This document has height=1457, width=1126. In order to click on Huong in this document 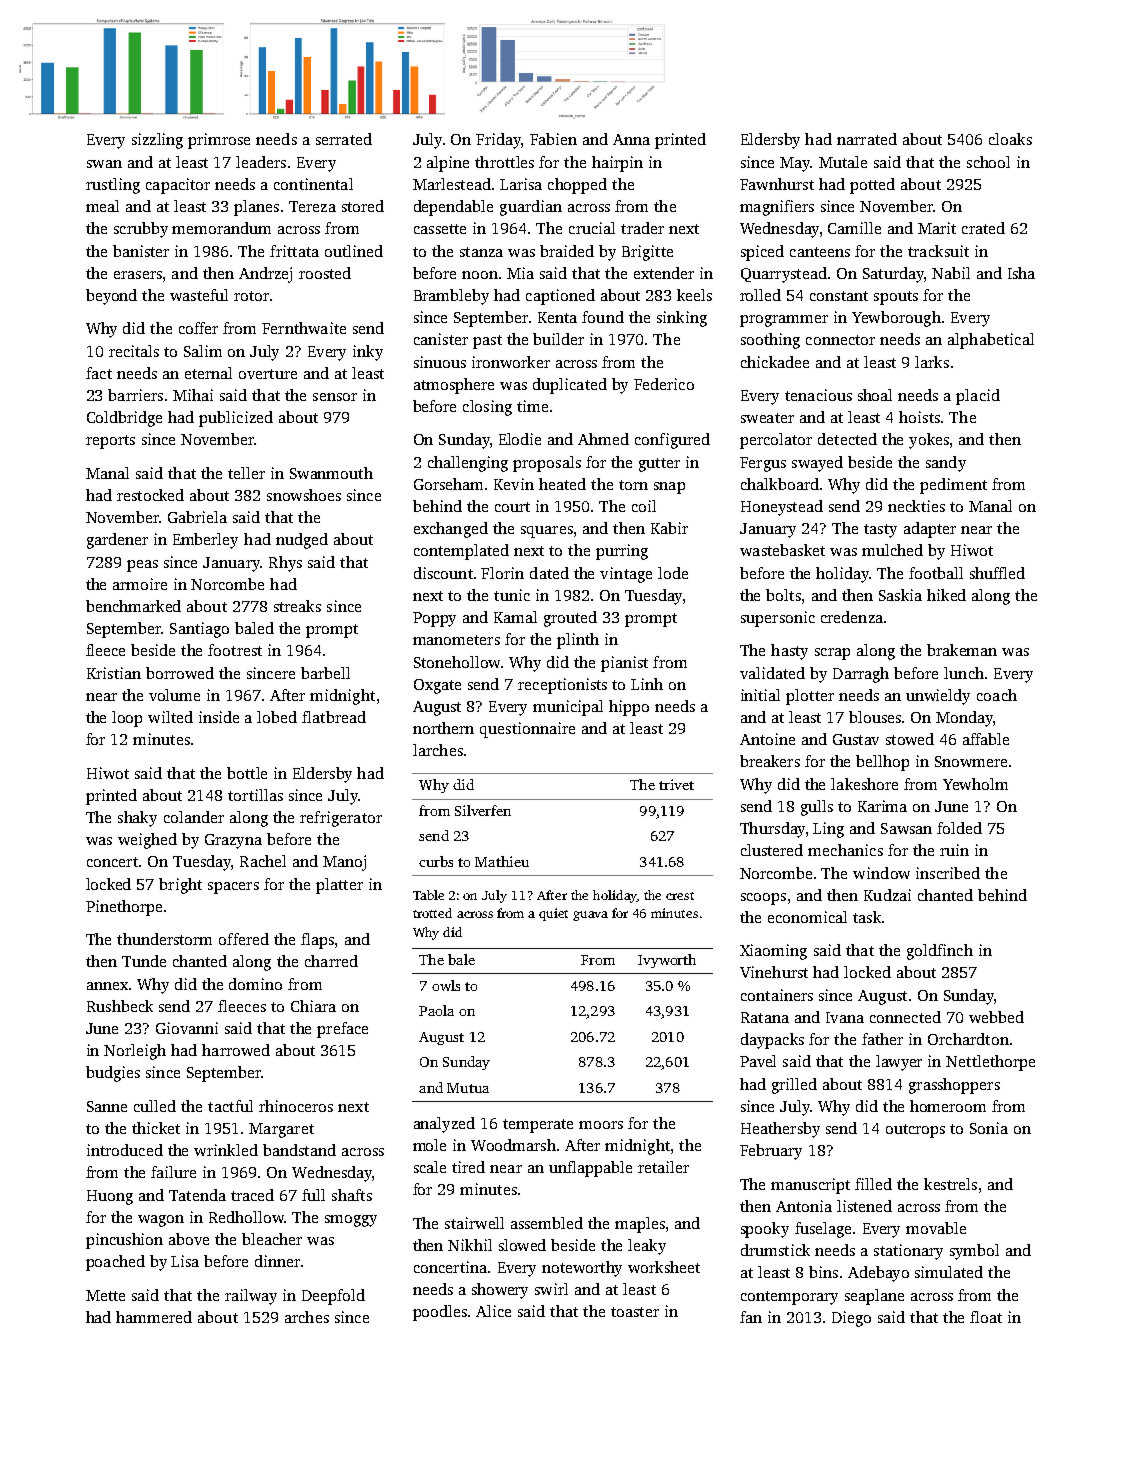, I will do `click(110, 1197)`.
